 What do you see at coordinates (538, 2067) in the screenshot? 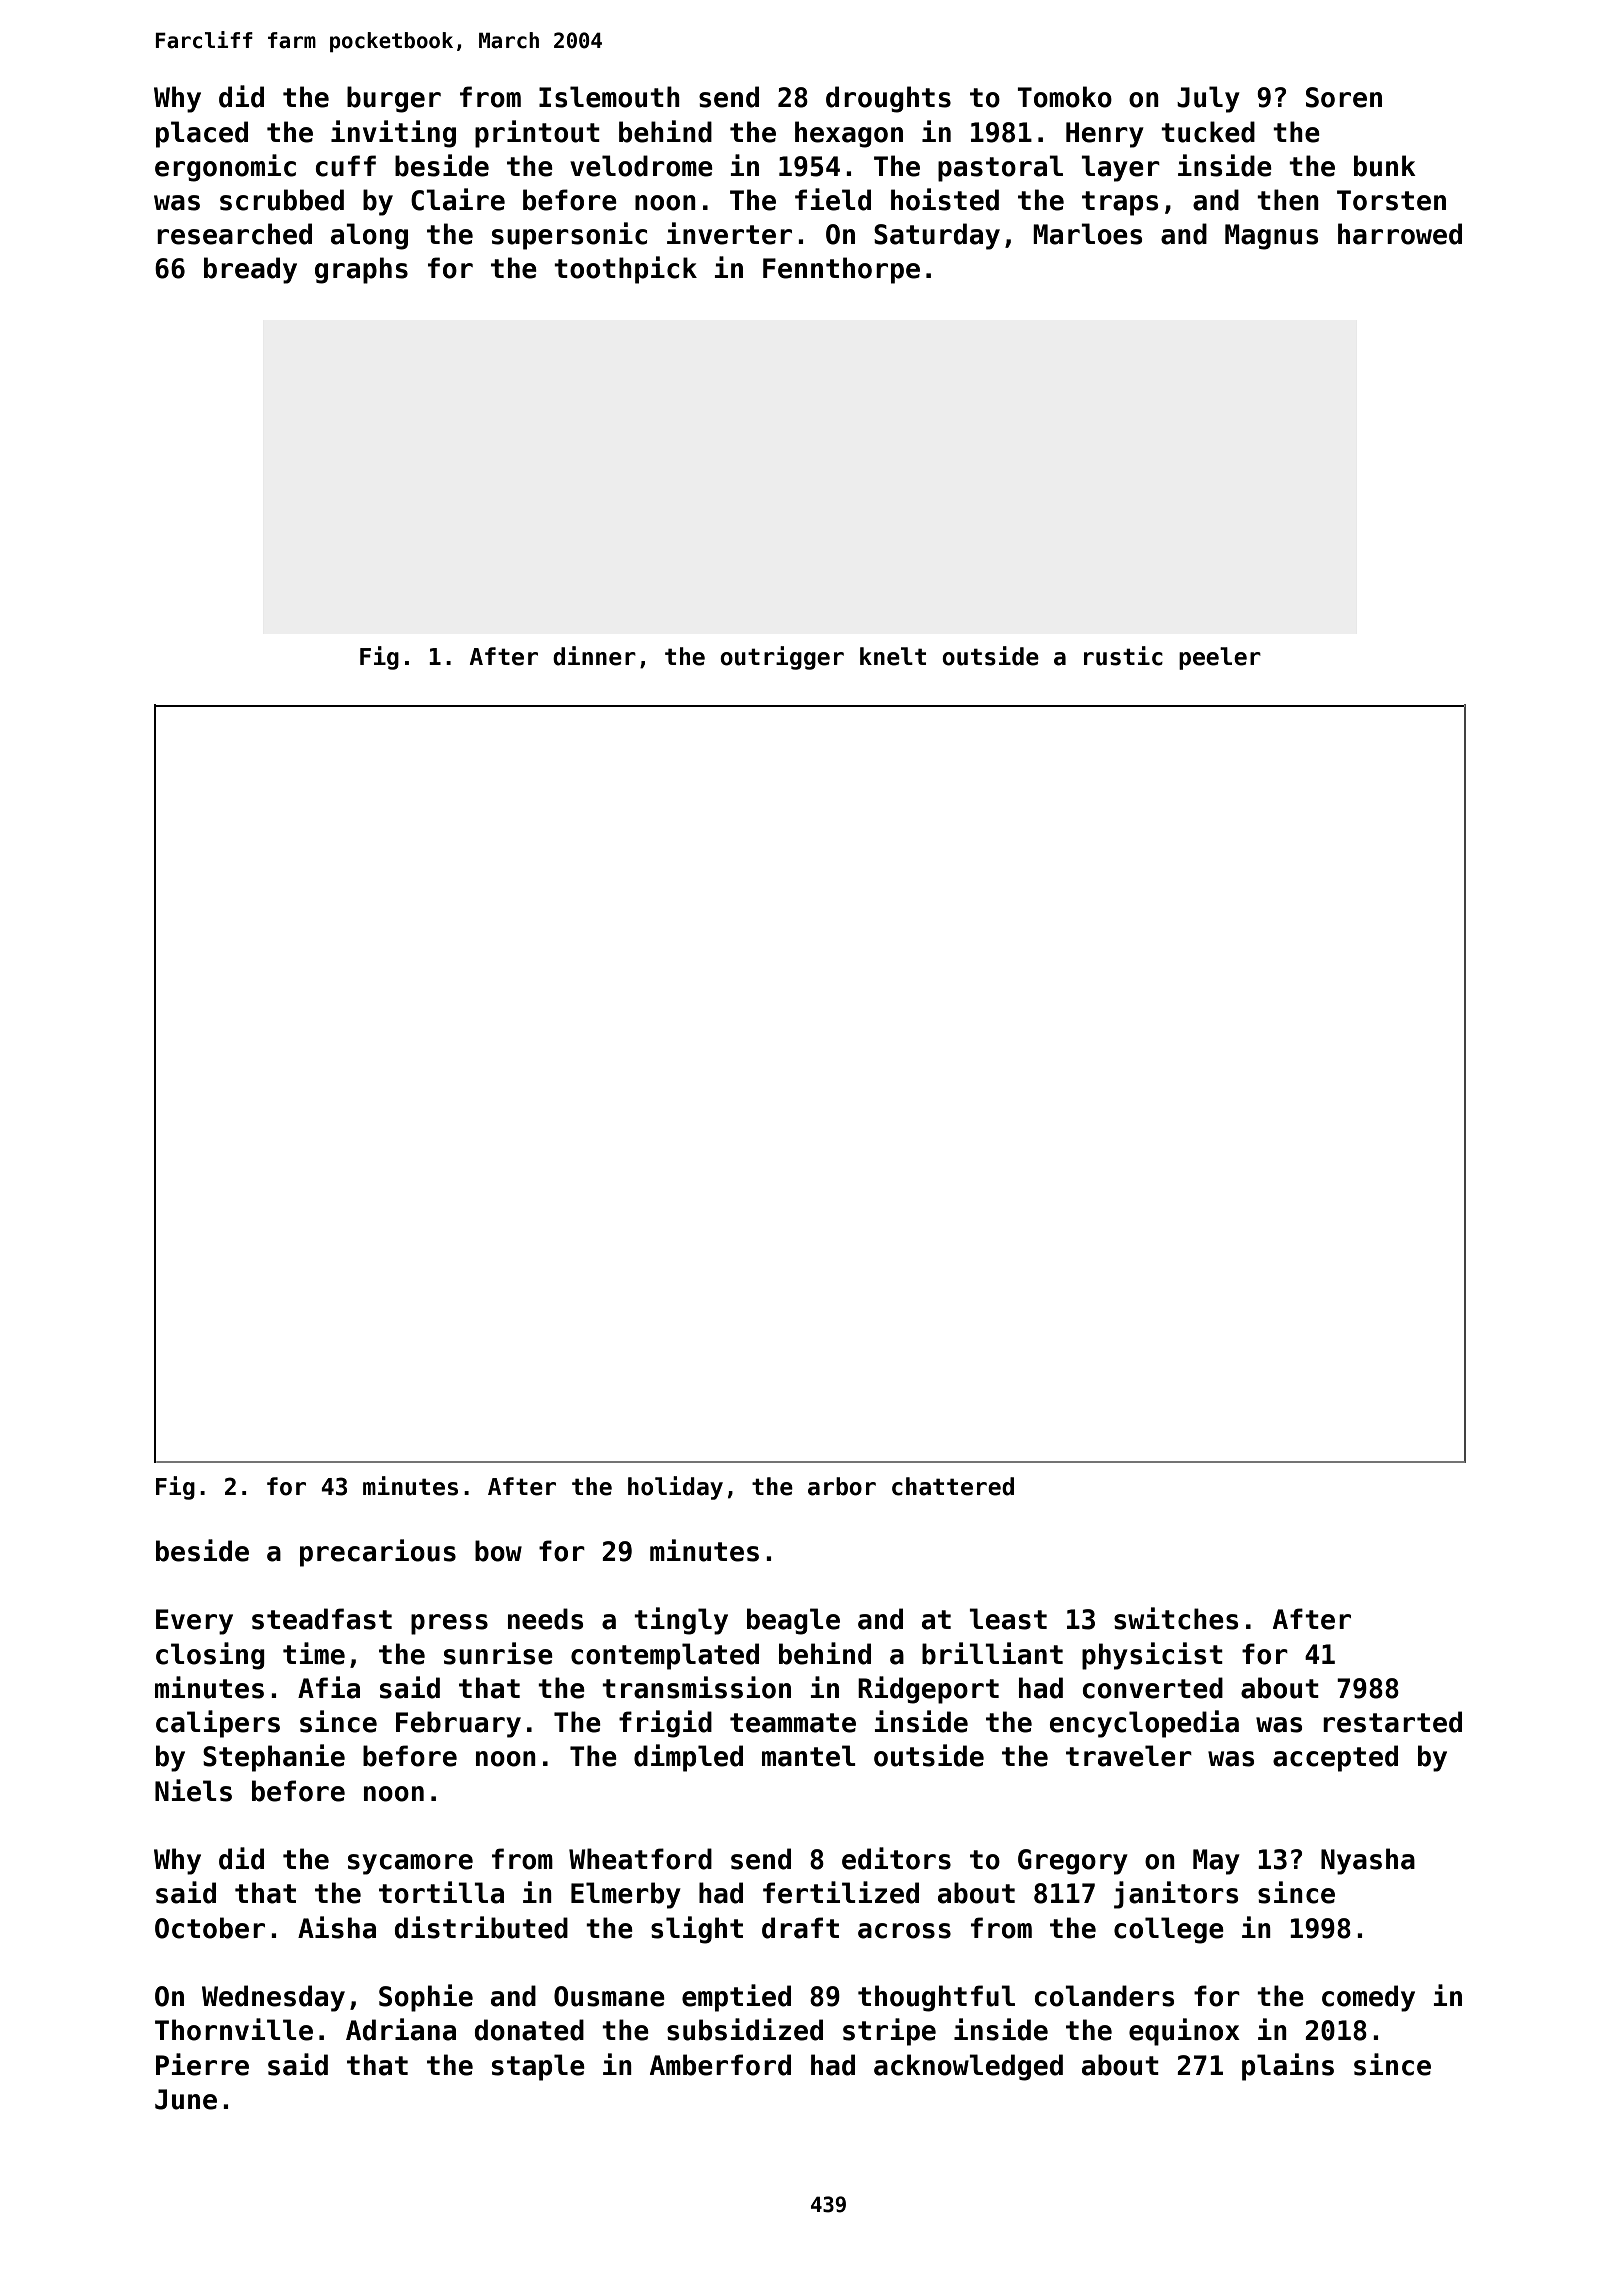
I see `staple` at bounding box center [538, 2067].
